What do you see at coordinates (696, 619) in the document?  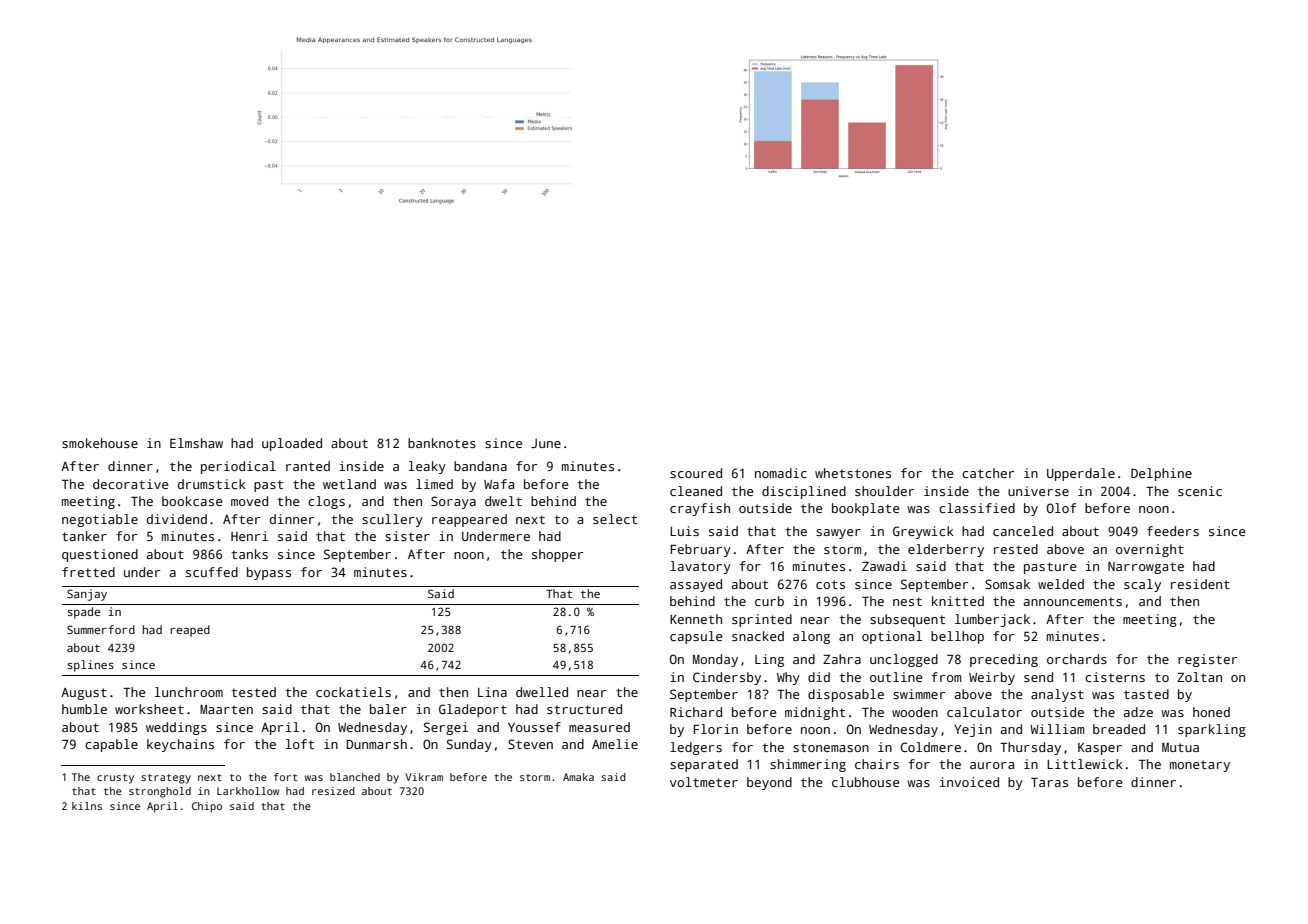 I see `Kenneth` at bounding box center [696, 619].
